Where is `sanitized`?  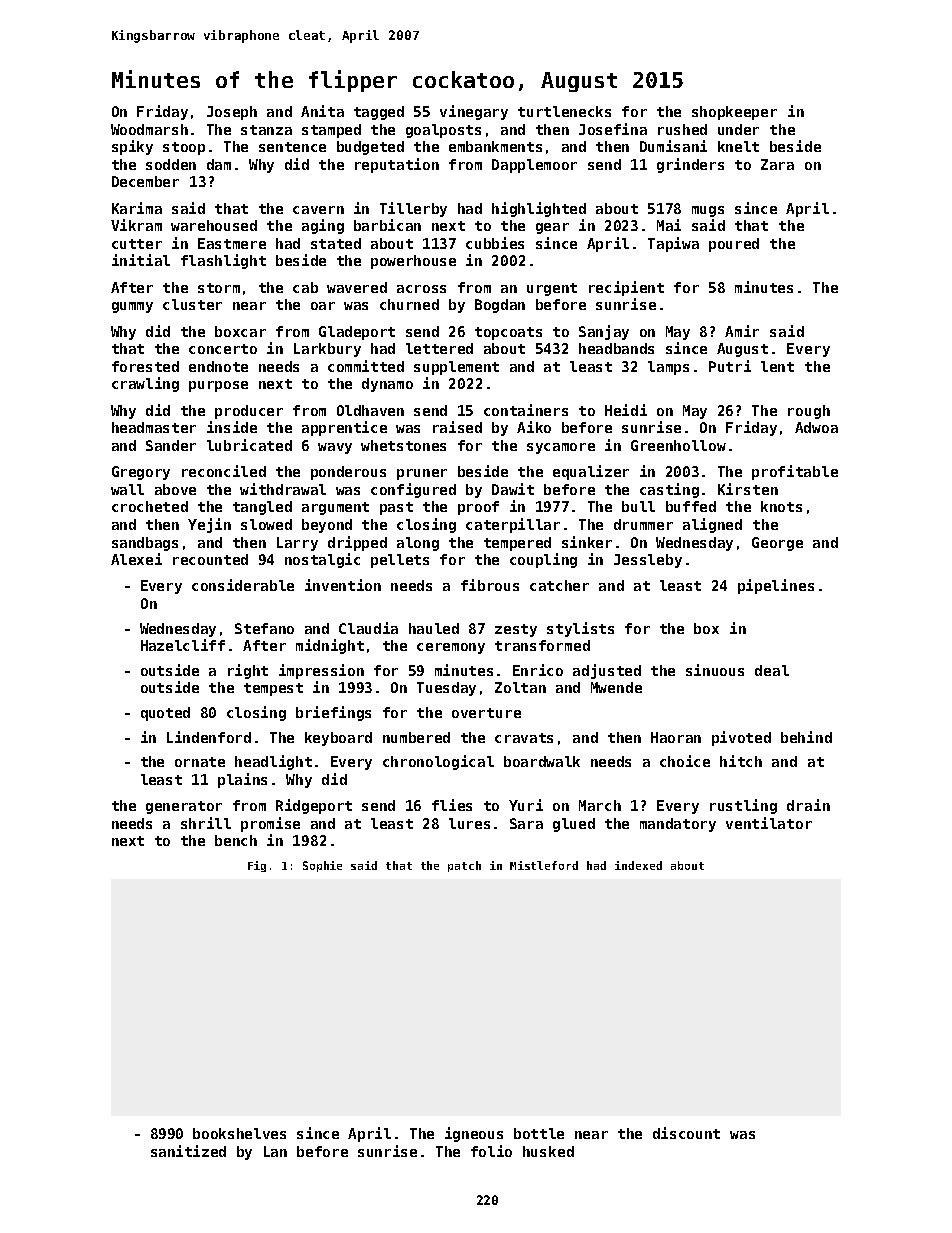 sanitized is located at coordinates (188, 1151).
